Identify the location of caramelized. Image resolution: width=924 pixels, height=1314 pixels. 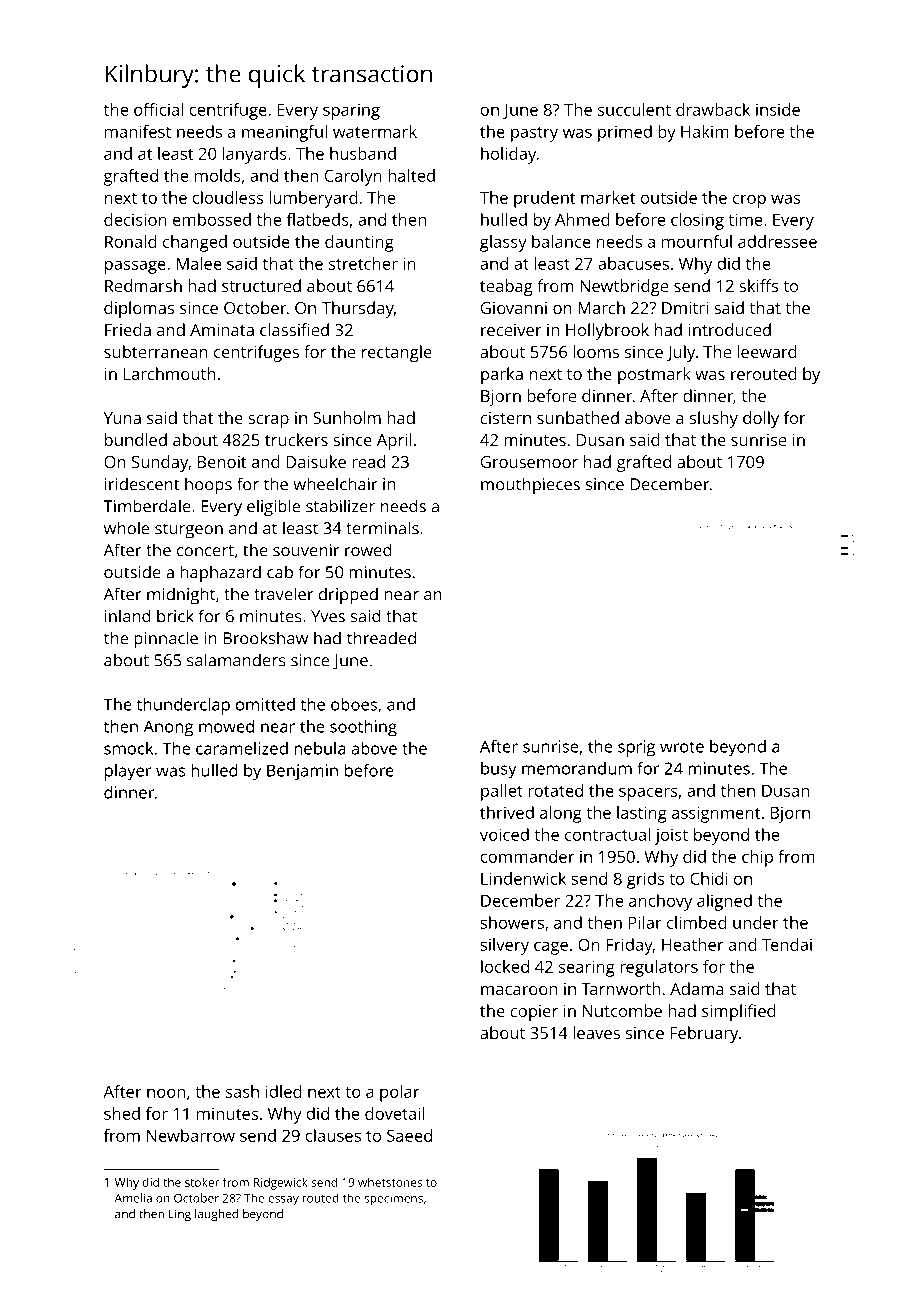
(242, 748).
